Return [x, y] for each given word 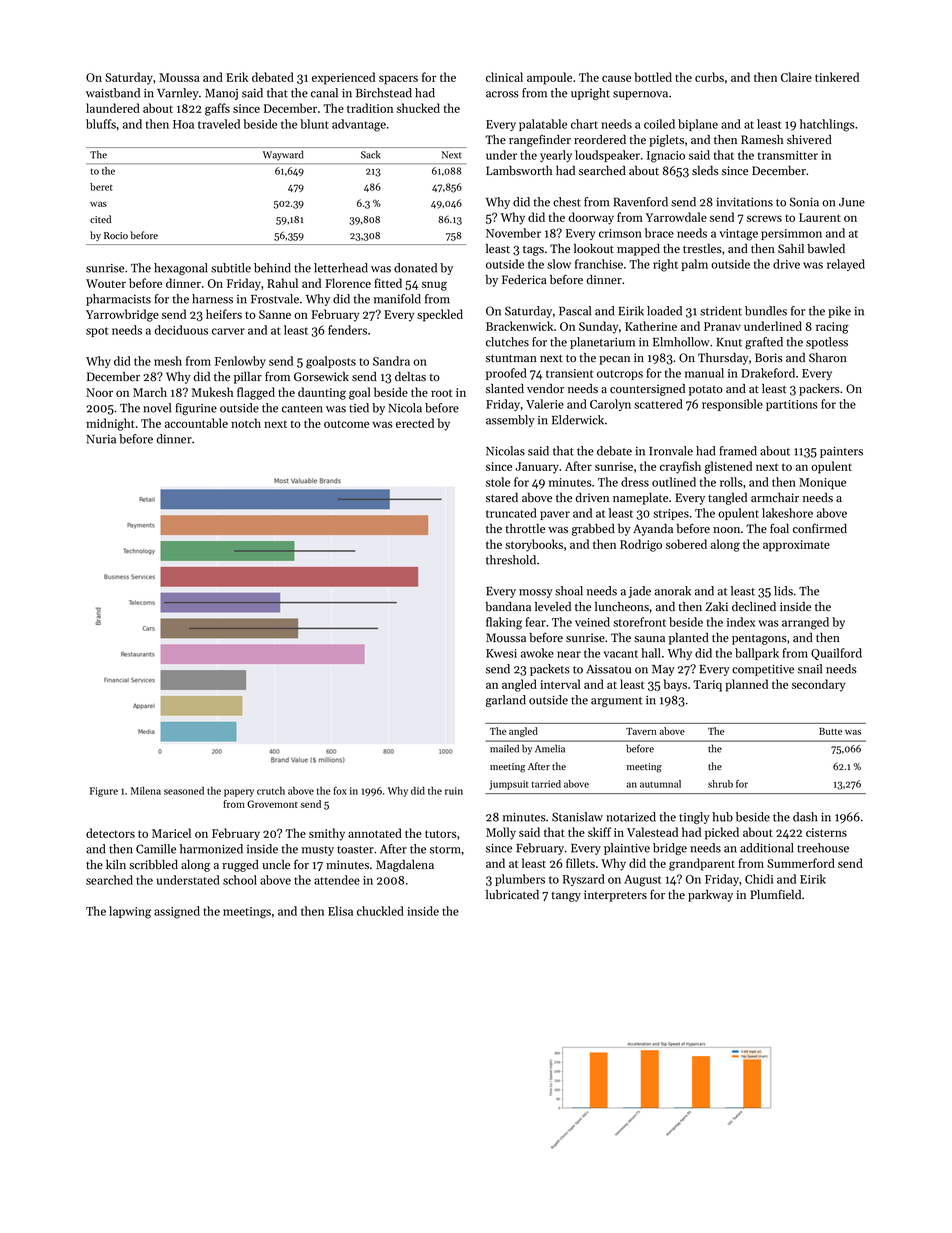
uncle [276, 864]
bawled [826, 248]
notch [246, 423]
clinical [504, 77]
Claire [796, 77]
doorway [591, 218]
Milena [146, 791]
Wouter [106, 283]
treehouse [823, 848]
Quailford [836, 654]
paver [555, 515]
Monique [822, 483]
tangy [566, 897]
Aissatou [608, 669]
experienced [343, 78]
